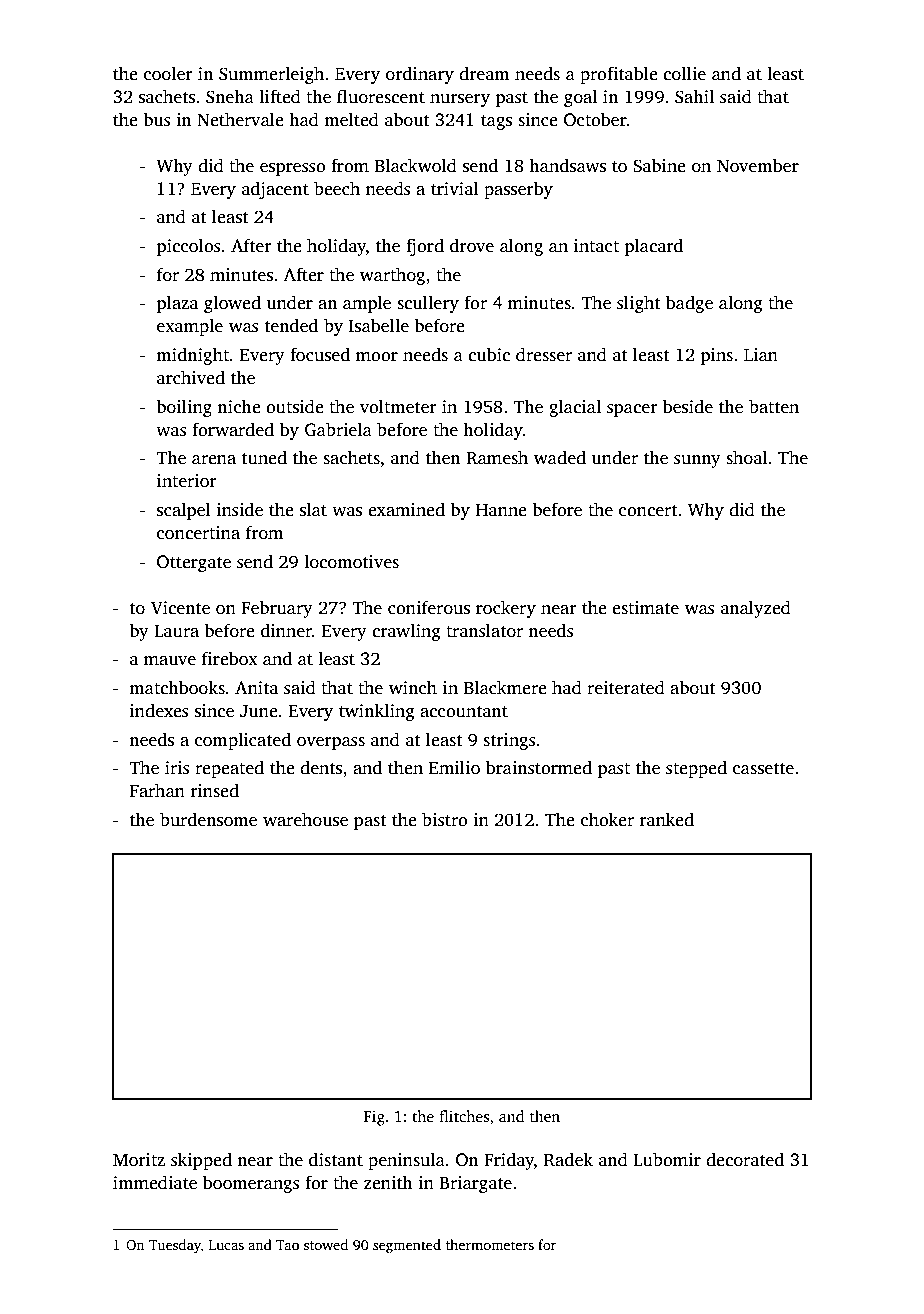  What do you see at coordinates (632, 410) in the screenshot?
I see `spacer` at bounding box center [632, 410].
